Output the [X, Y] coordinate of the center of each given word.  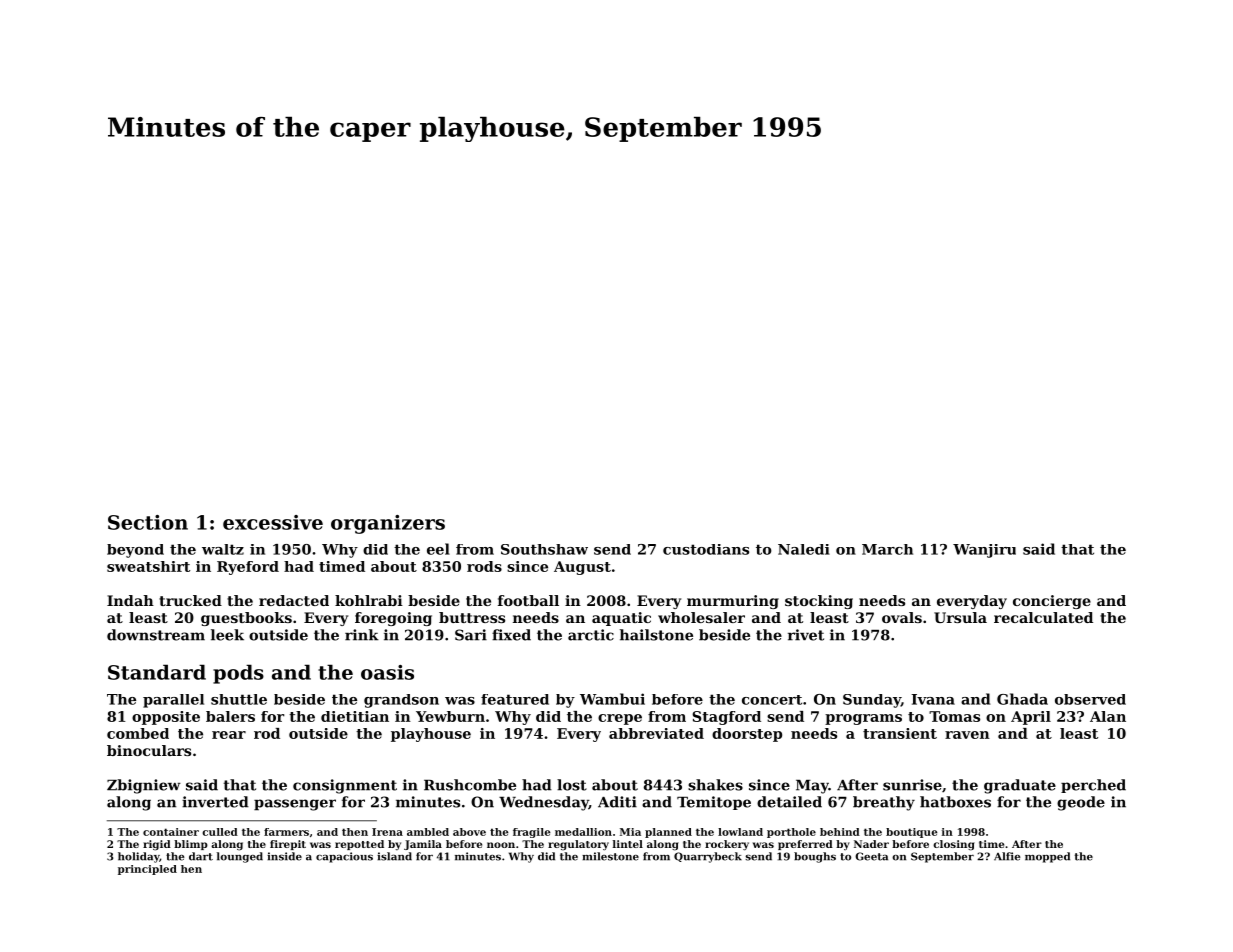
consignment [345, 786]
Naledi [804, 549]
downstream [156, 635]
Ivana [933, 699]
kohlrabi [369, 600]
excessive [273, 522]
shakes [715, 785]
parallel [173, 701]
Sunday [872, 701]
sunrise [912, 785]
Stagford [726, 718]
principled [147, 870]
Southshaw [544, 549]
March [887, 549]
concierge [1052, 602]
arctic [591, 635]
